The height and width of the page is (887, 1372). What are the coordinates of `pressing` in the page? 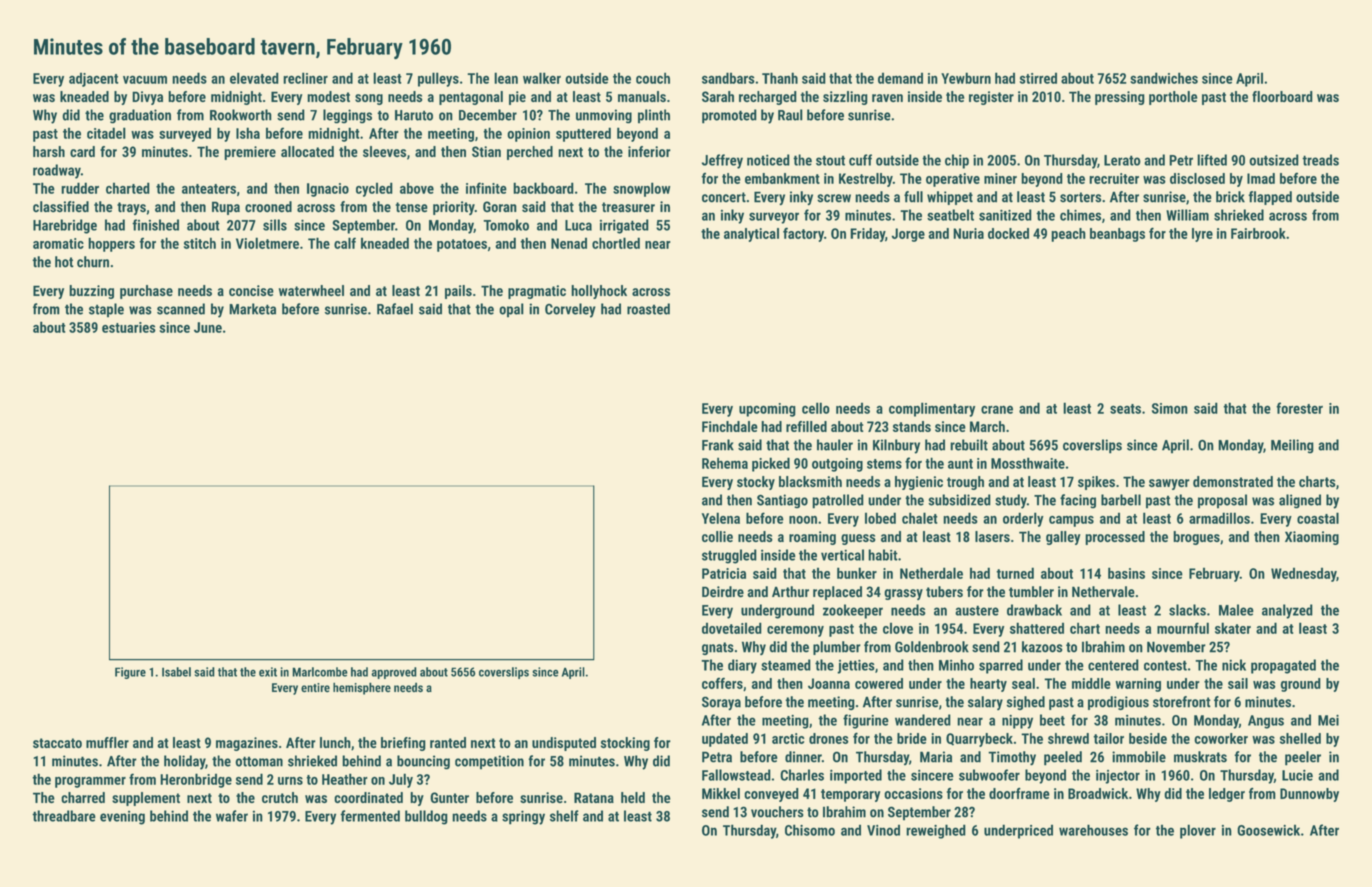 It's located at (1120, 98).
